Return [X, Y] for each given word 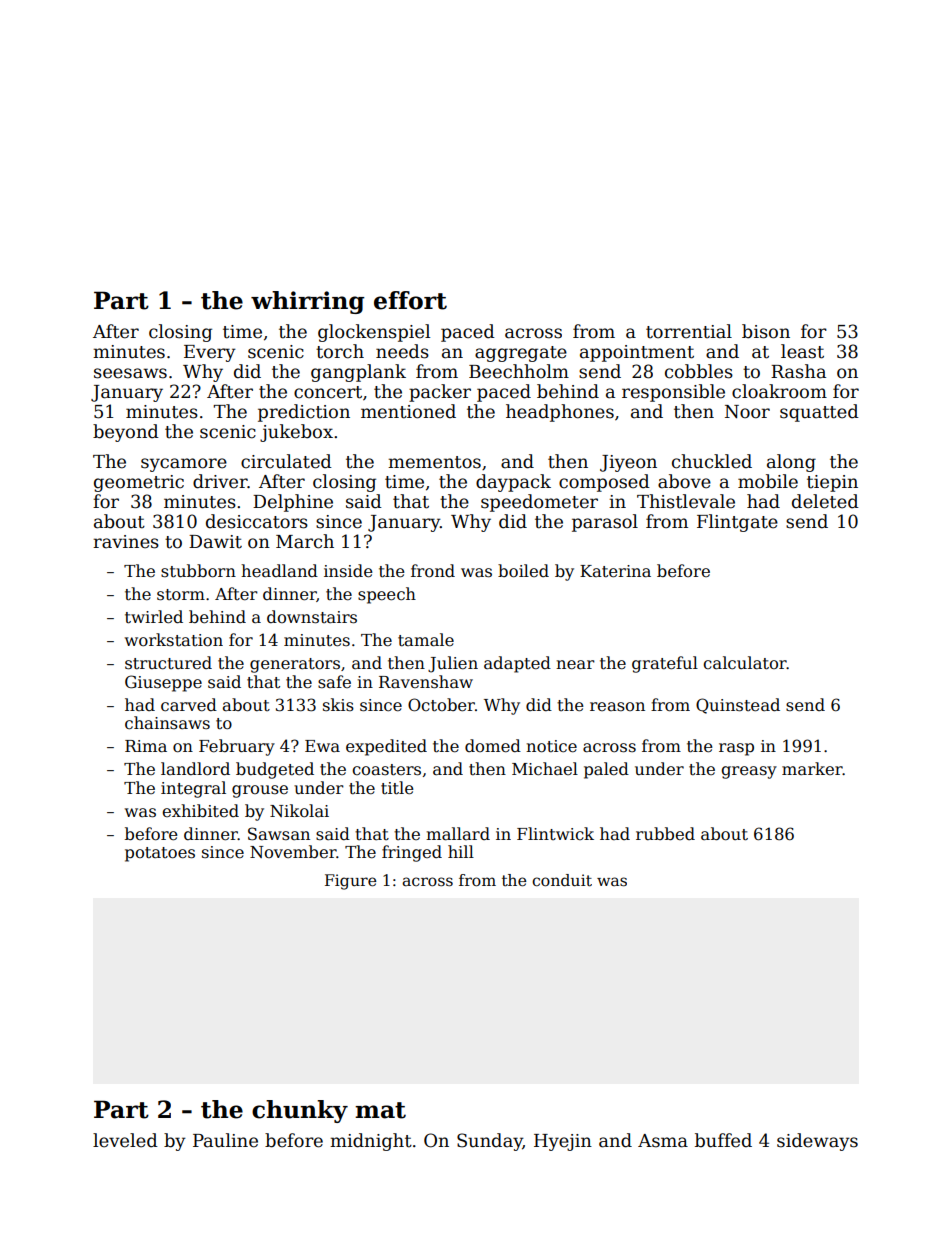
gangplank [358, 373]
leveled [125, 1140]
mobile [768, 481]
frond [433, 570]
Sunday [490, 1142]
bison [766, 331]
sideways [817, 1142]
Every [210, 353]
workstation [174, 640]
